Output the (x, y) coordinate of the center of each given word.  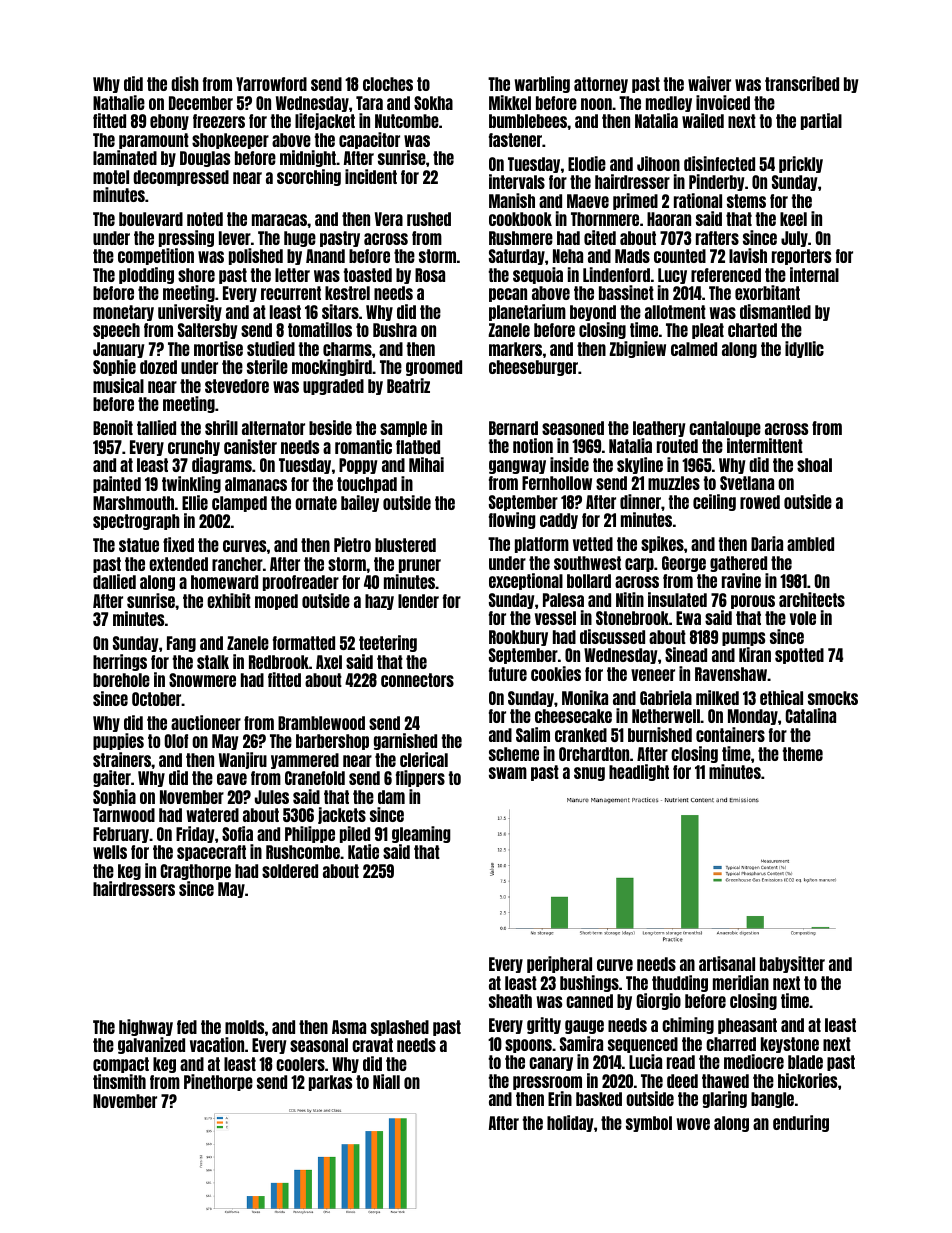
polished (256, 256)
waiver (709, 83)
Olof (176, 741)
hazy (379, 602)
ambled (810, 544)
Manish (512, 200)
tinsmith (119, 1081)
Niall (386, 1081)
